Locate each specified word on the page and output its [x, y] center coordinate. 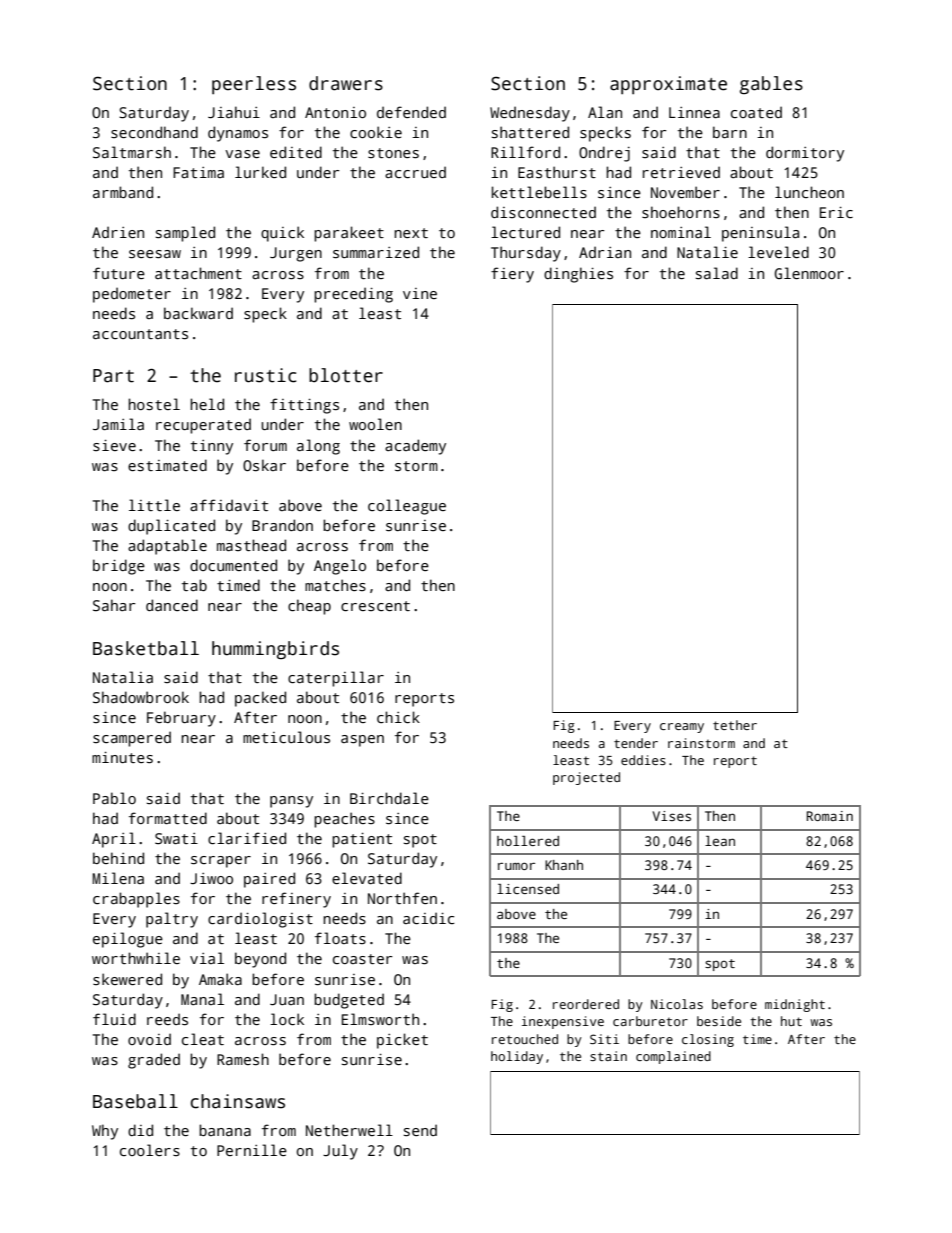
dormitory [805, 154]
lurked [260, 172]
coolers [150, 1150]
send [420, 1130]
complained [673, 1057]
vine [420, 293]
